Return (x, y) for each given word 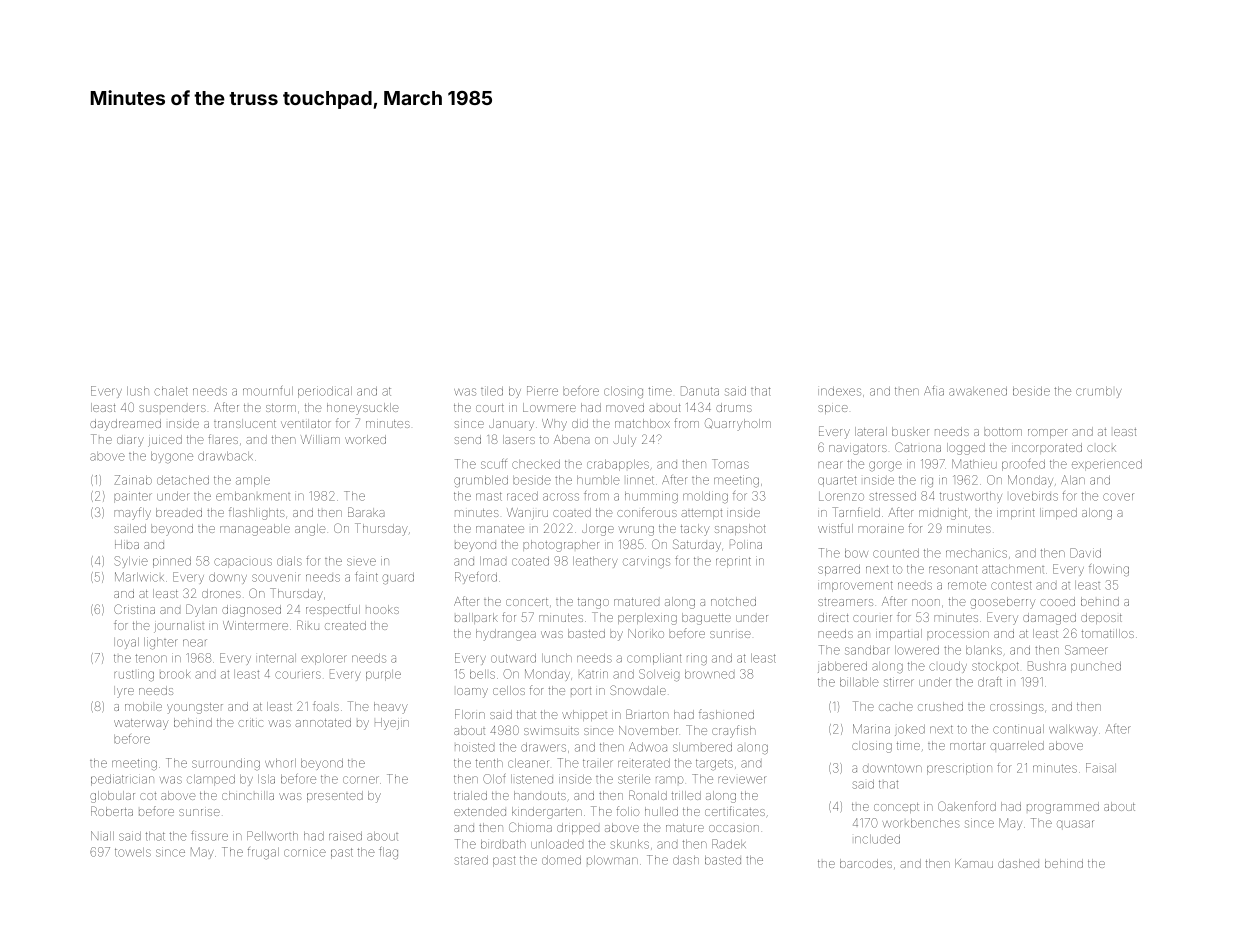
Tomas (730, 464)
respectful (333, 610)
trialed (470, 795)
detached (183, 480)
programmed (1063, 808)
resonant (953, 569)
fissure (209, 836)
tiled (492, 391)
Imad (493, 561)
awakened (978, 391)
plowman (612, 860)
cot (148, 796)
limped (1058, 513)
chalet (171, 391)
